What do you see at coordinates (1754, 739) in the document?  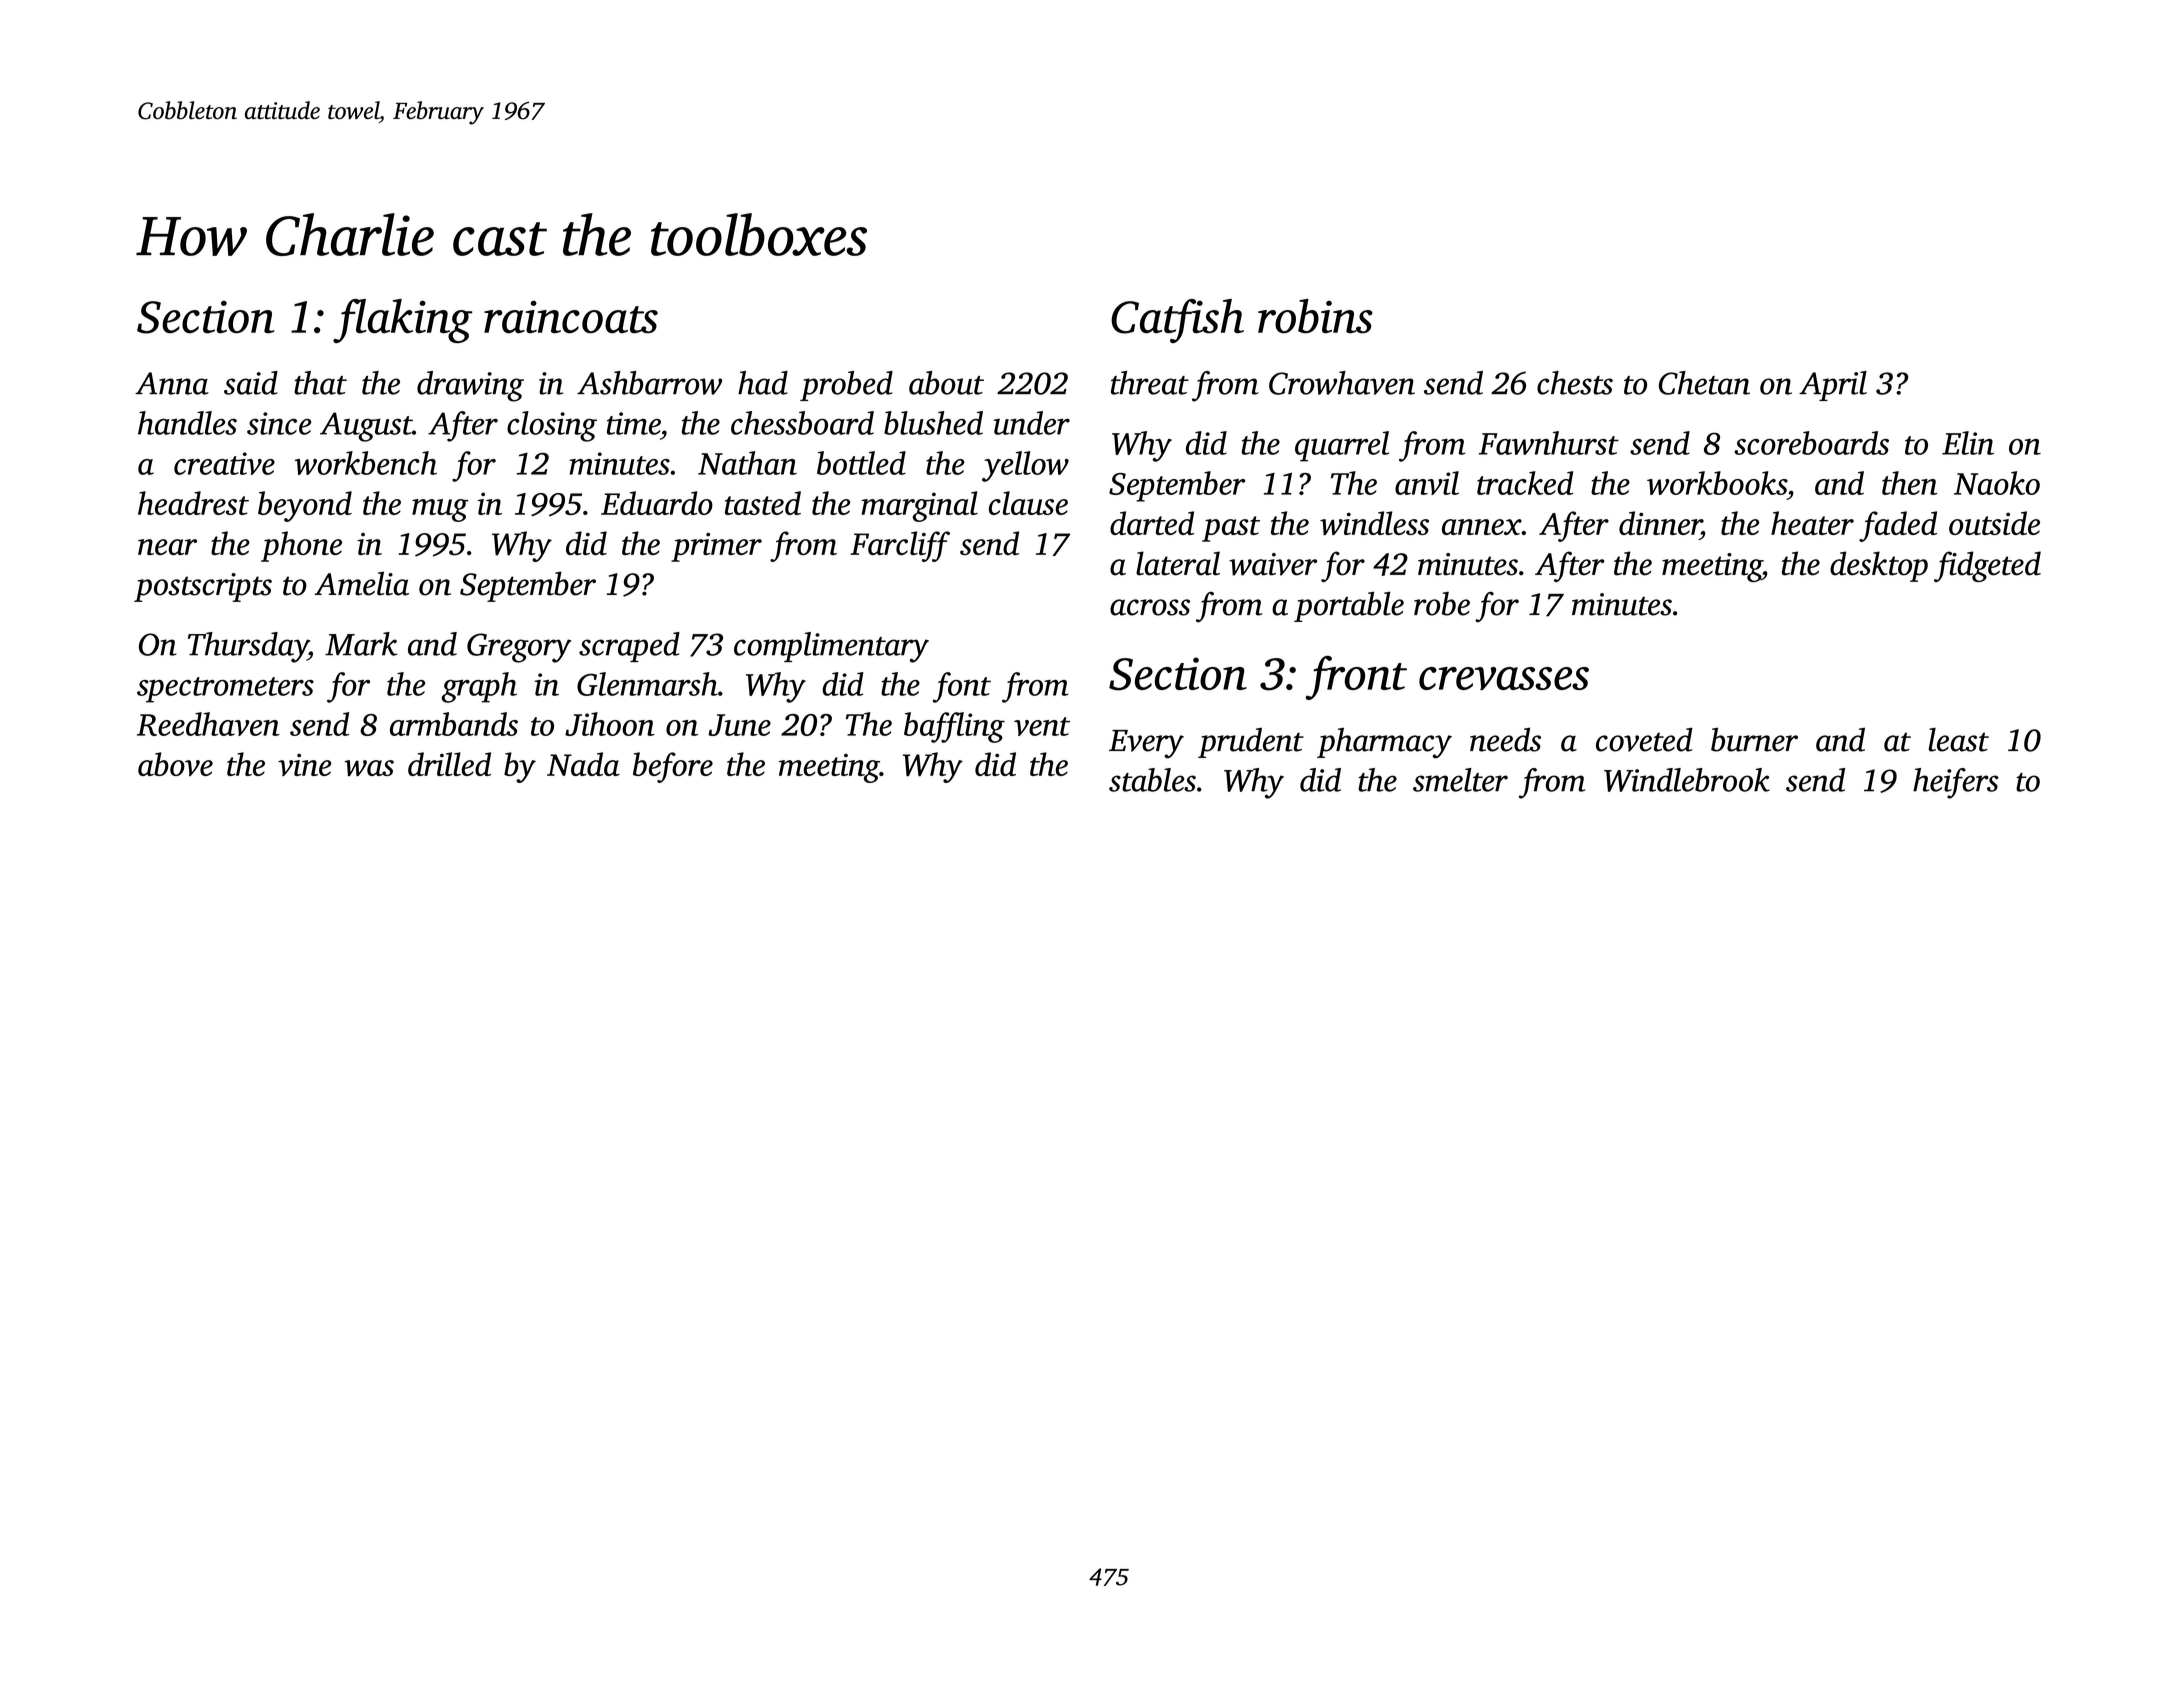 I see `burner` at bounding box center [1754, 739].
